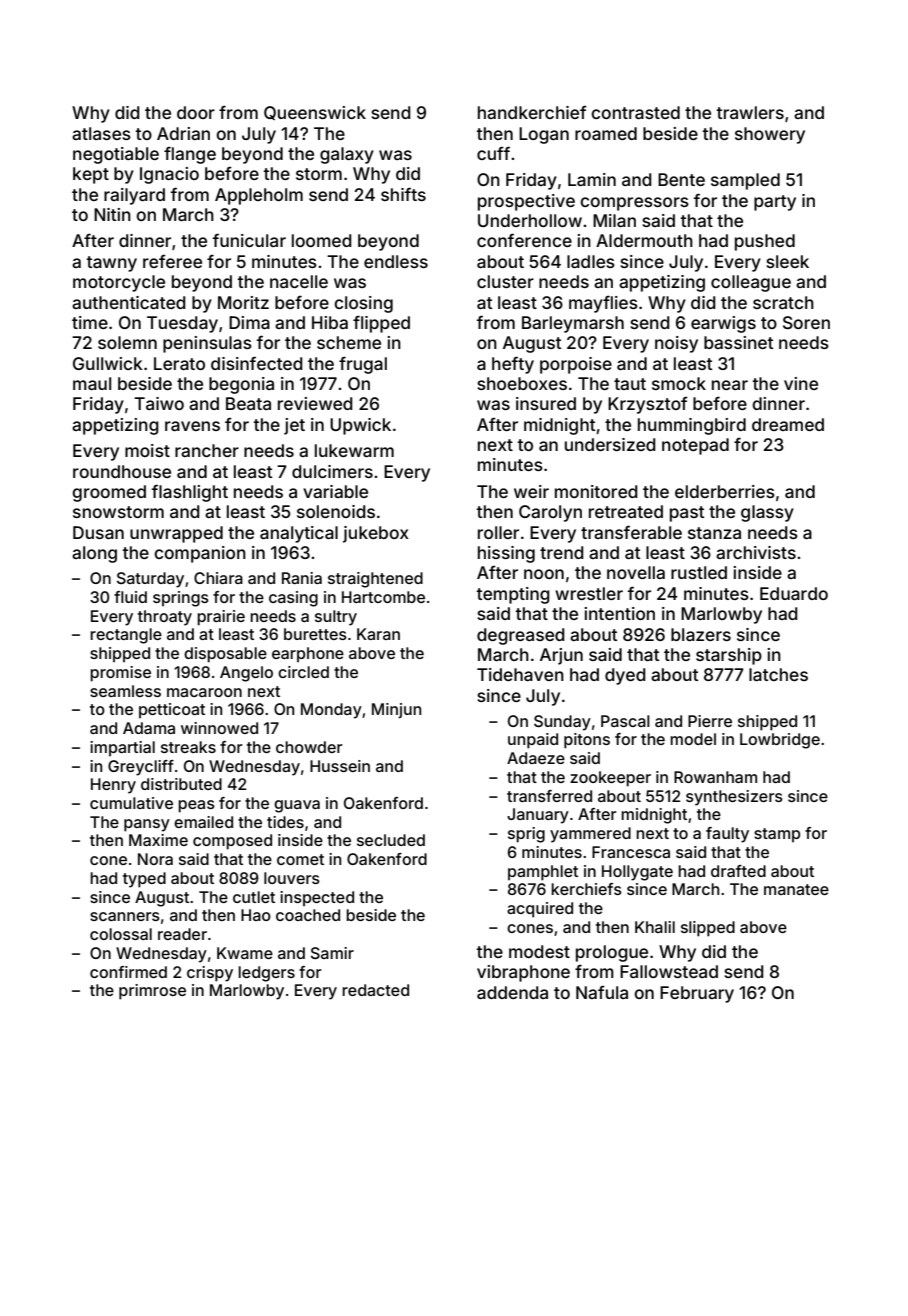 Image resolution: width=908 pixels, height=1316 pixels. I want to click on Kwame, so click(245, 953).
